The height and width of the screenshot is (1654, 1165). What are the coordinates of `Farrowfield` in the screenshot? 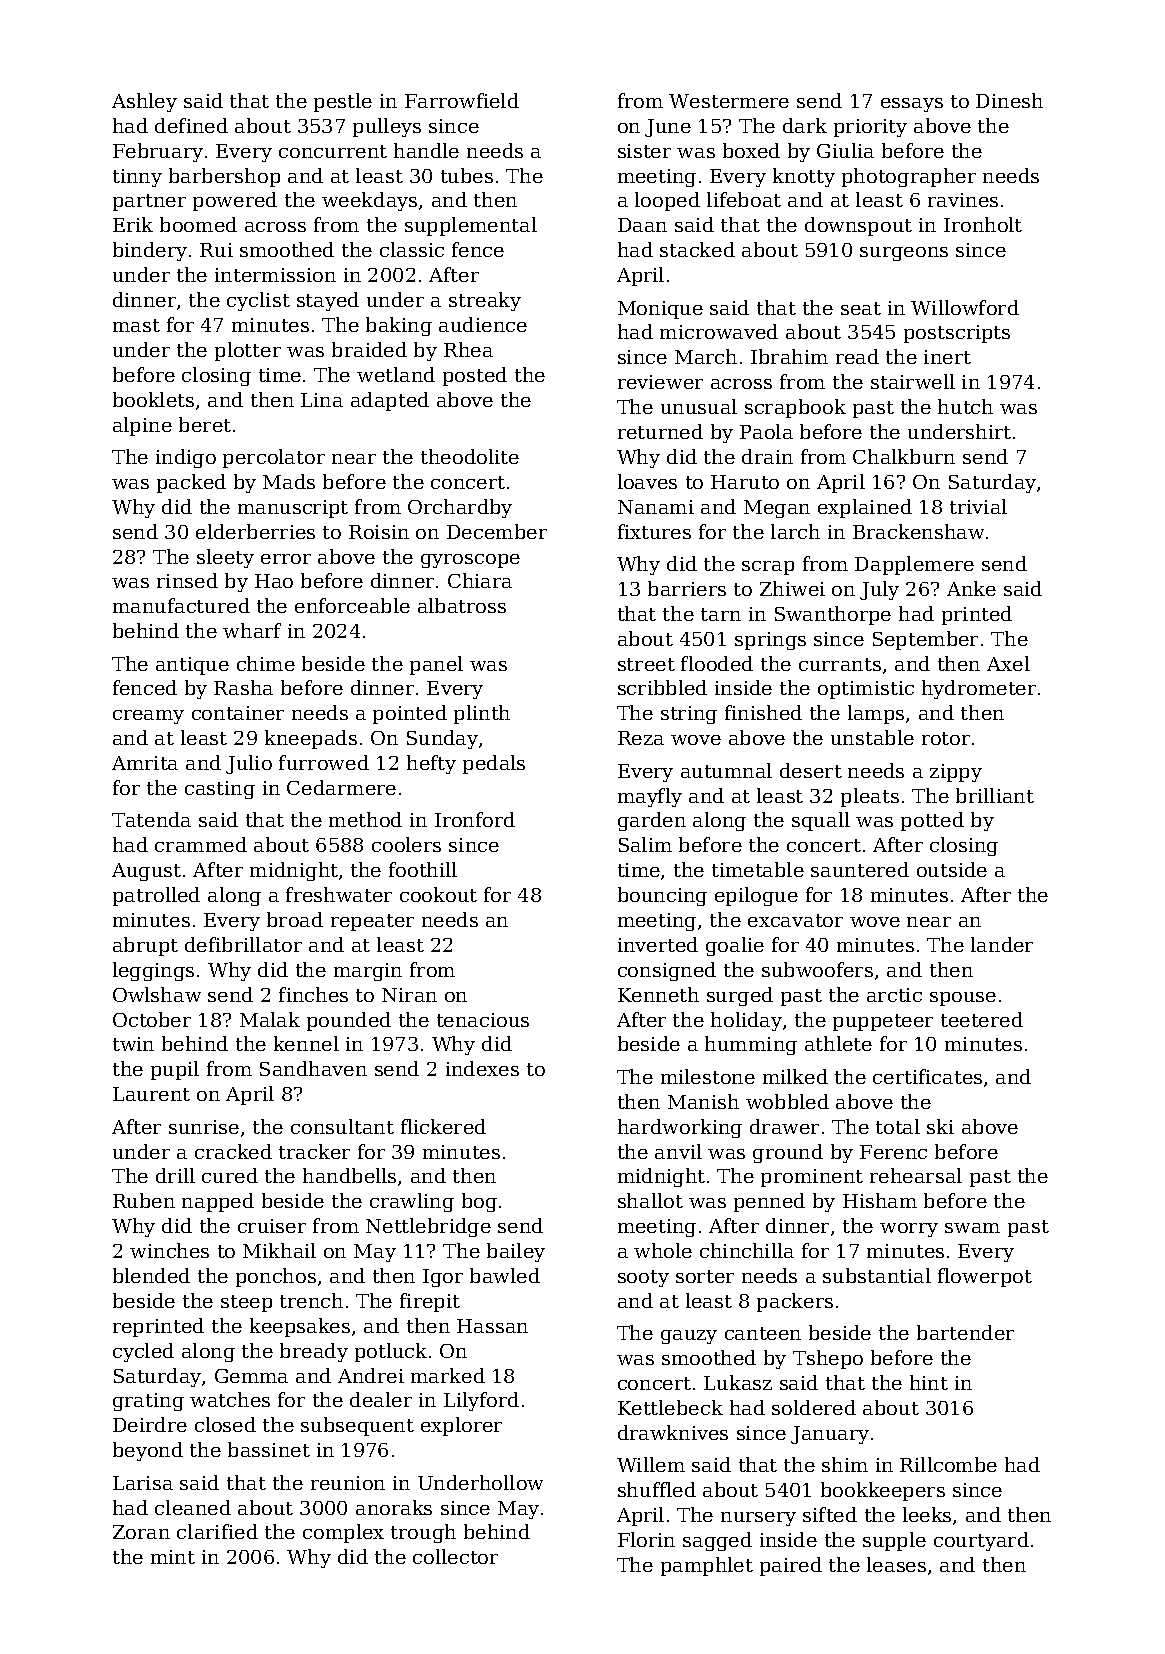 It's located at (462, 100).
